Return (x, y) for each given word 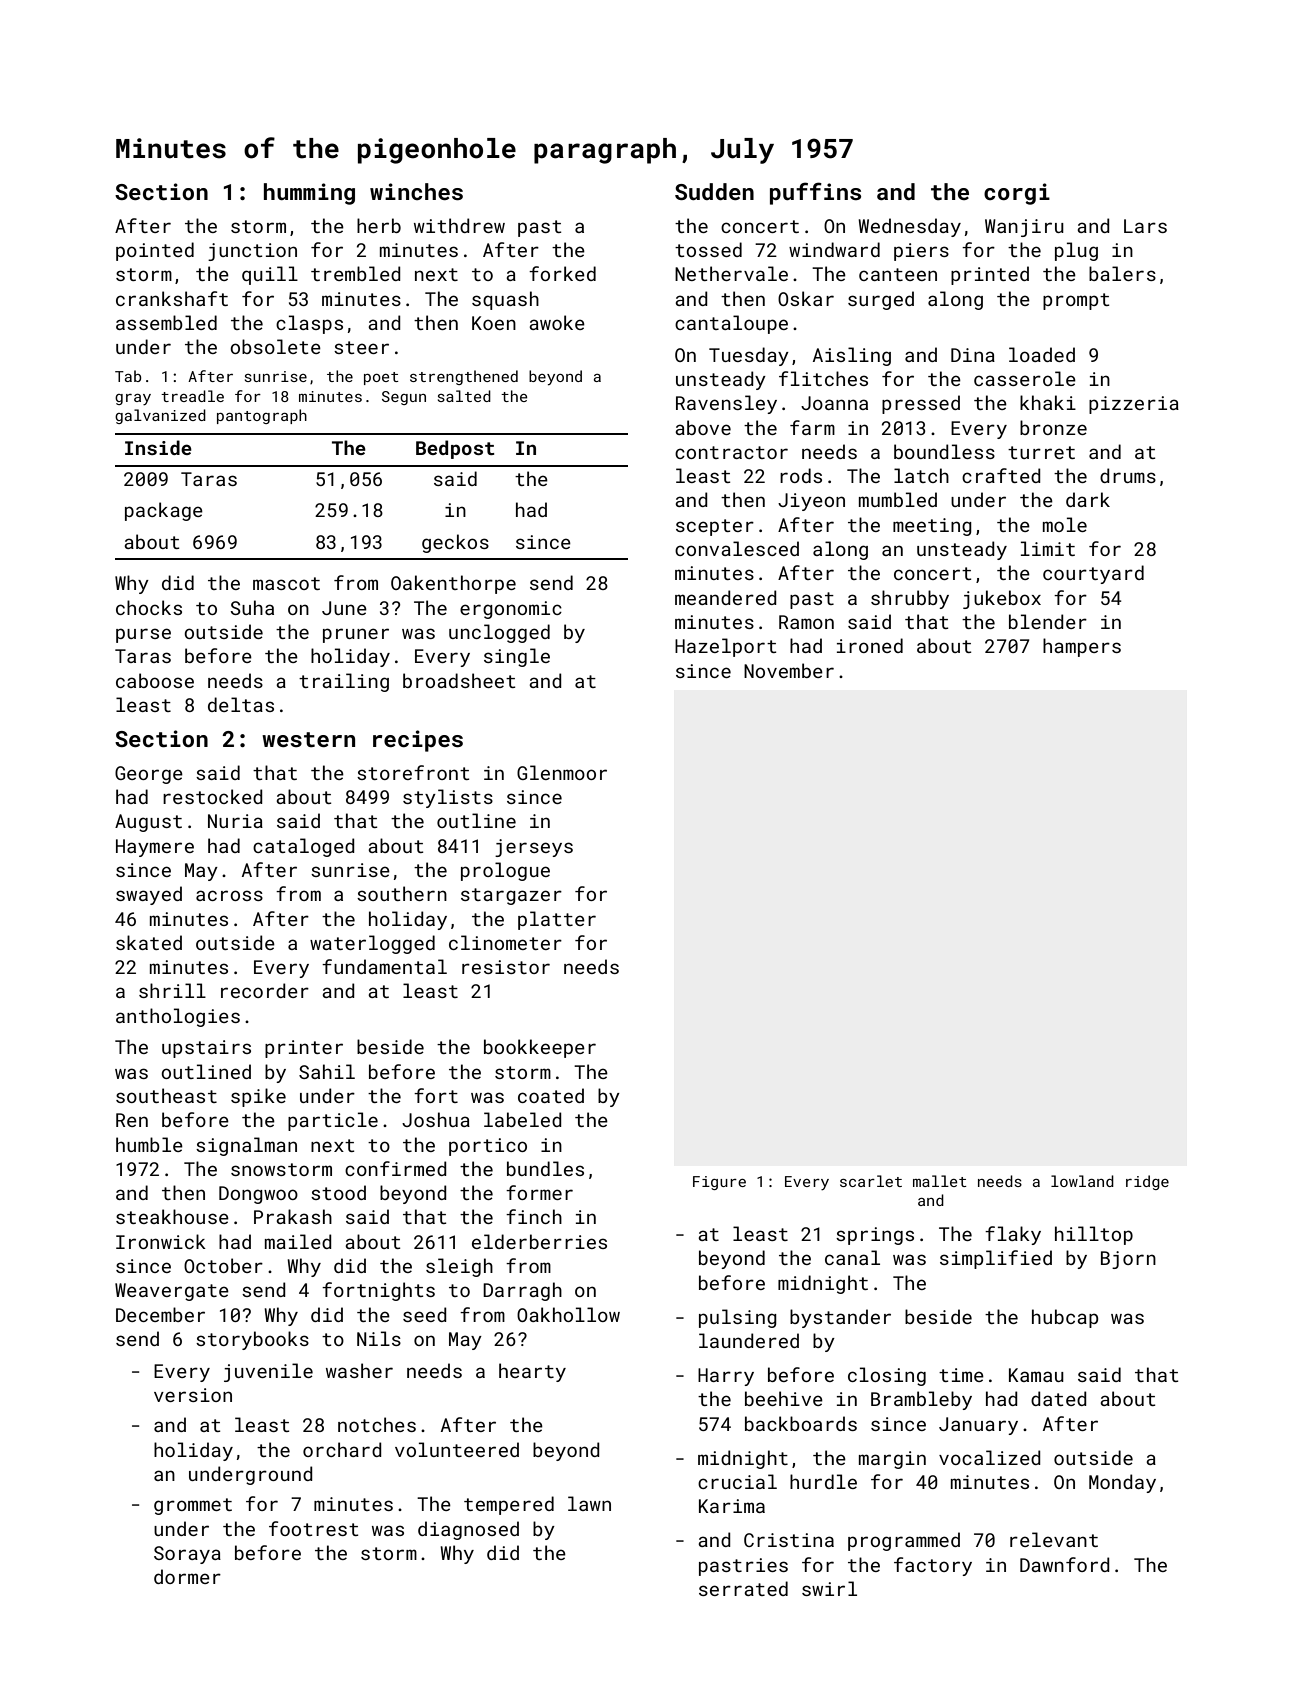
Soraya (187, 1555)
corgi (1017, 194)
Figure (719, 1183)
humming (309, 194)
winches (416, 191)
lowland (1082, 1181)
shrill (172, 990)
